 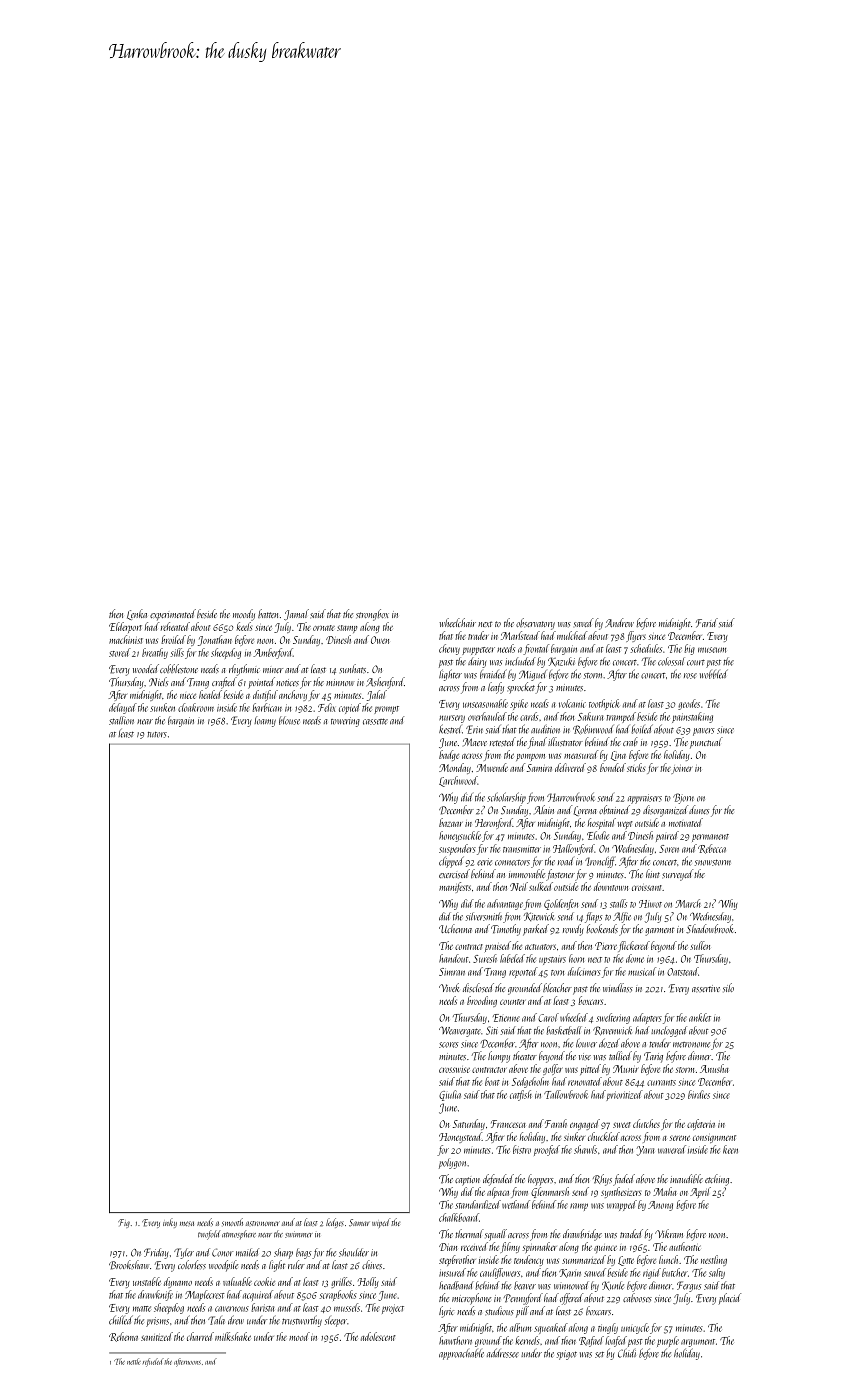 I want to click on wheelchair, so click(x=457, y=622).
